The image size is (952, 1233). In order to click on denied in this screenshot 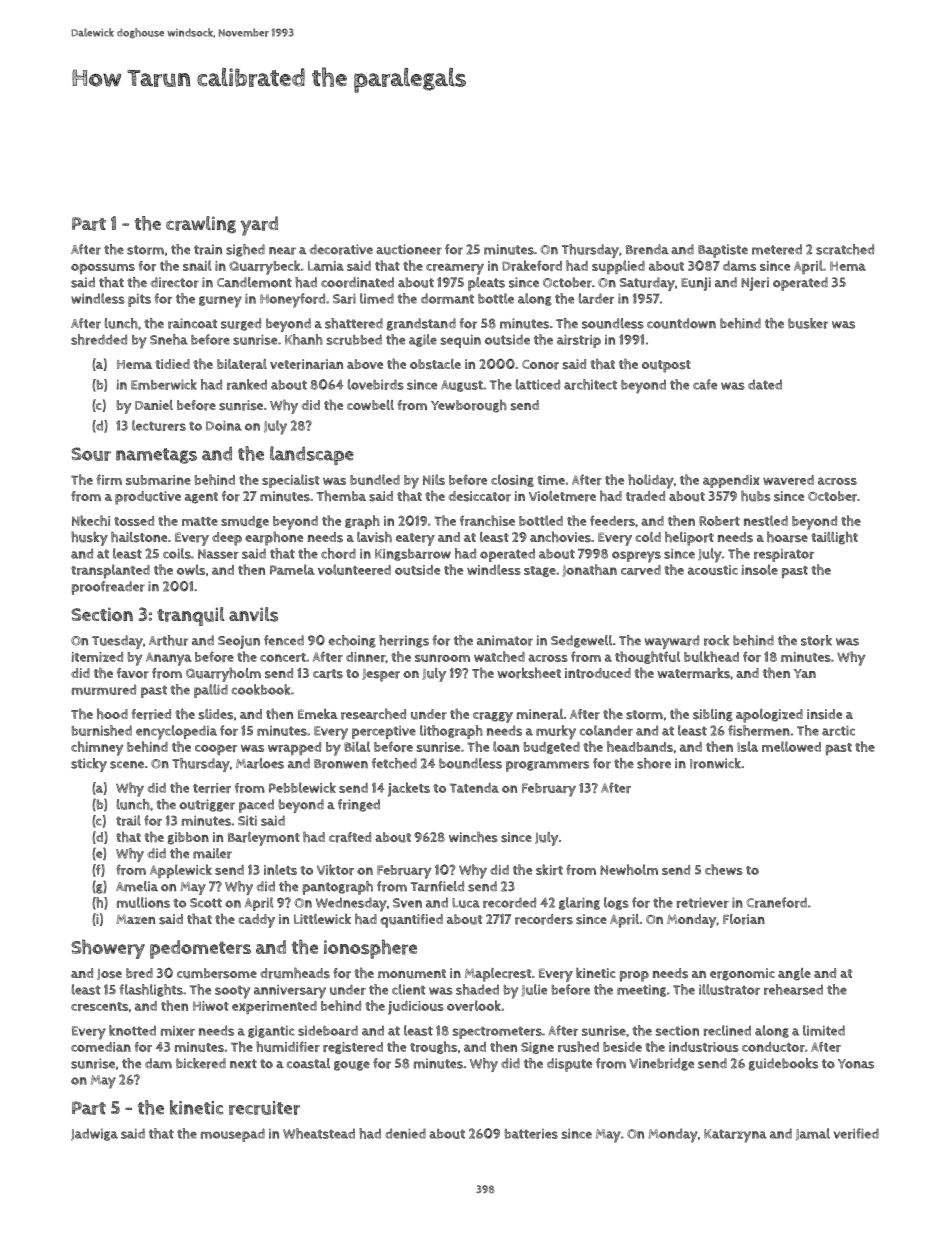, I will do `click(405, 1133)`.
